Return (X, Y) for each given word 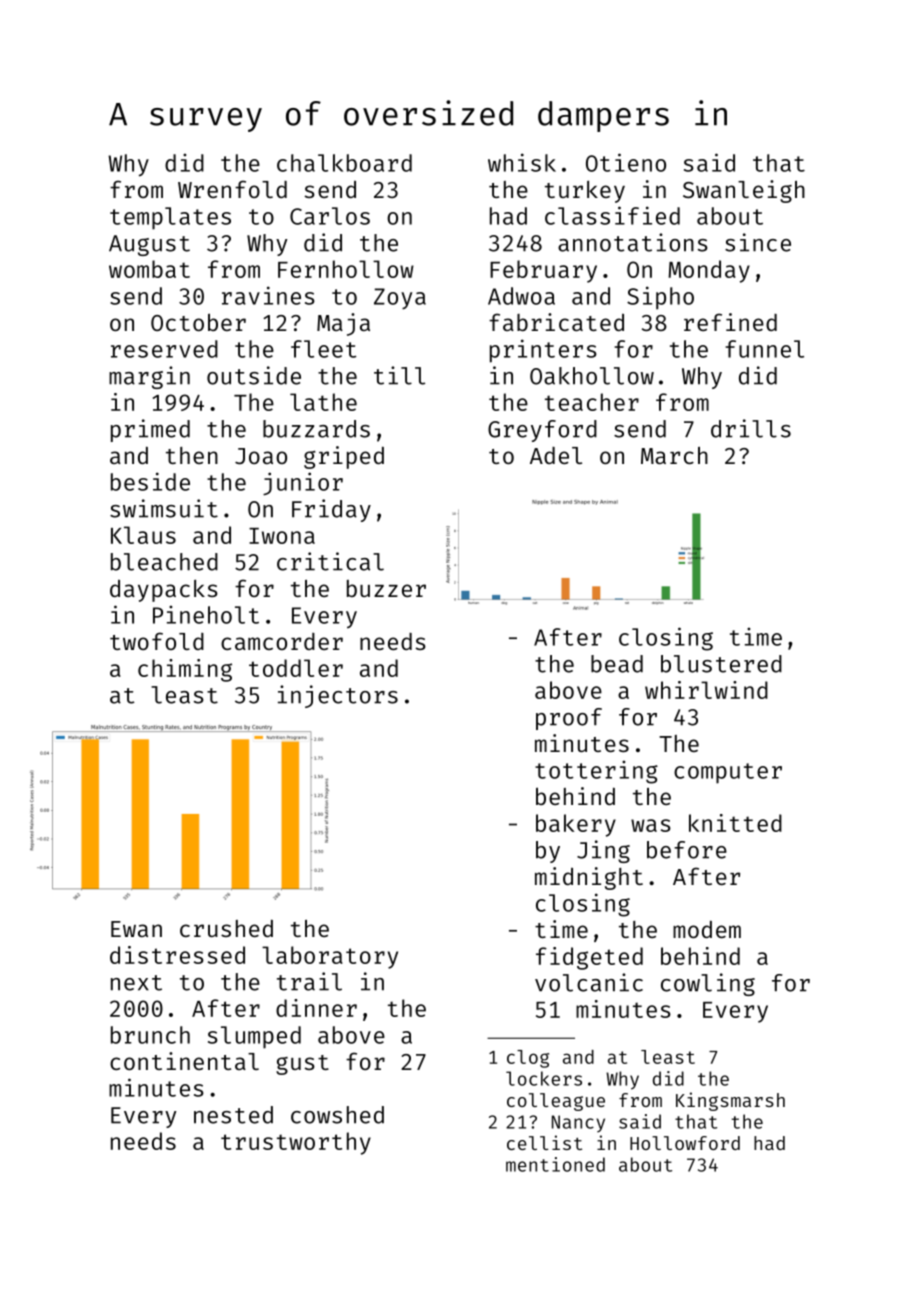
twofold (157, 641)
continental (184, 1061)
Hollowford (685, 1143)
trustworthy (296, 1143)
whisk (522, 162)
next (136, 983)
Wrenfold (232, 189)
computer (728, 773)
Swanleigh (744, 191)
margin (149, 377)
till (399, 375)
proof (569, 719)
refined (730, 322)
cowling (708, 984)
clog (528, 1059)
